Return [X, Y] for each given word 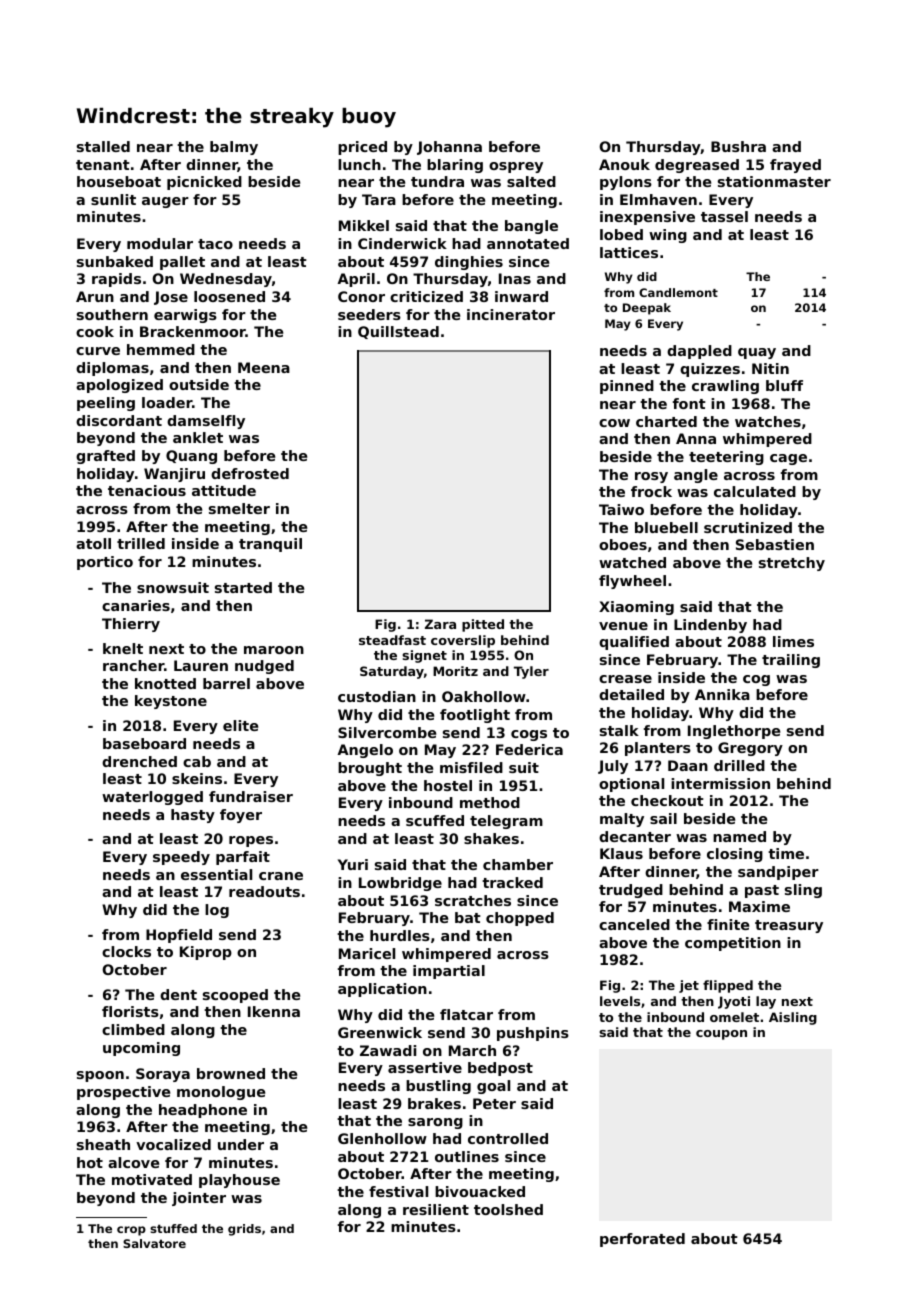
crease [625, 679]
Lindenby [710, 626]
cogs [529, 735]
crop [131, 1231]
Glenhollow [382, 1138]
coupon [721, 1035]
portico [105, 563]
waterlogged [152, 798]
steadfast [392, 640]
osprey [516, 167]
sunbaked [115, 261]
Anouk [624, 164]
